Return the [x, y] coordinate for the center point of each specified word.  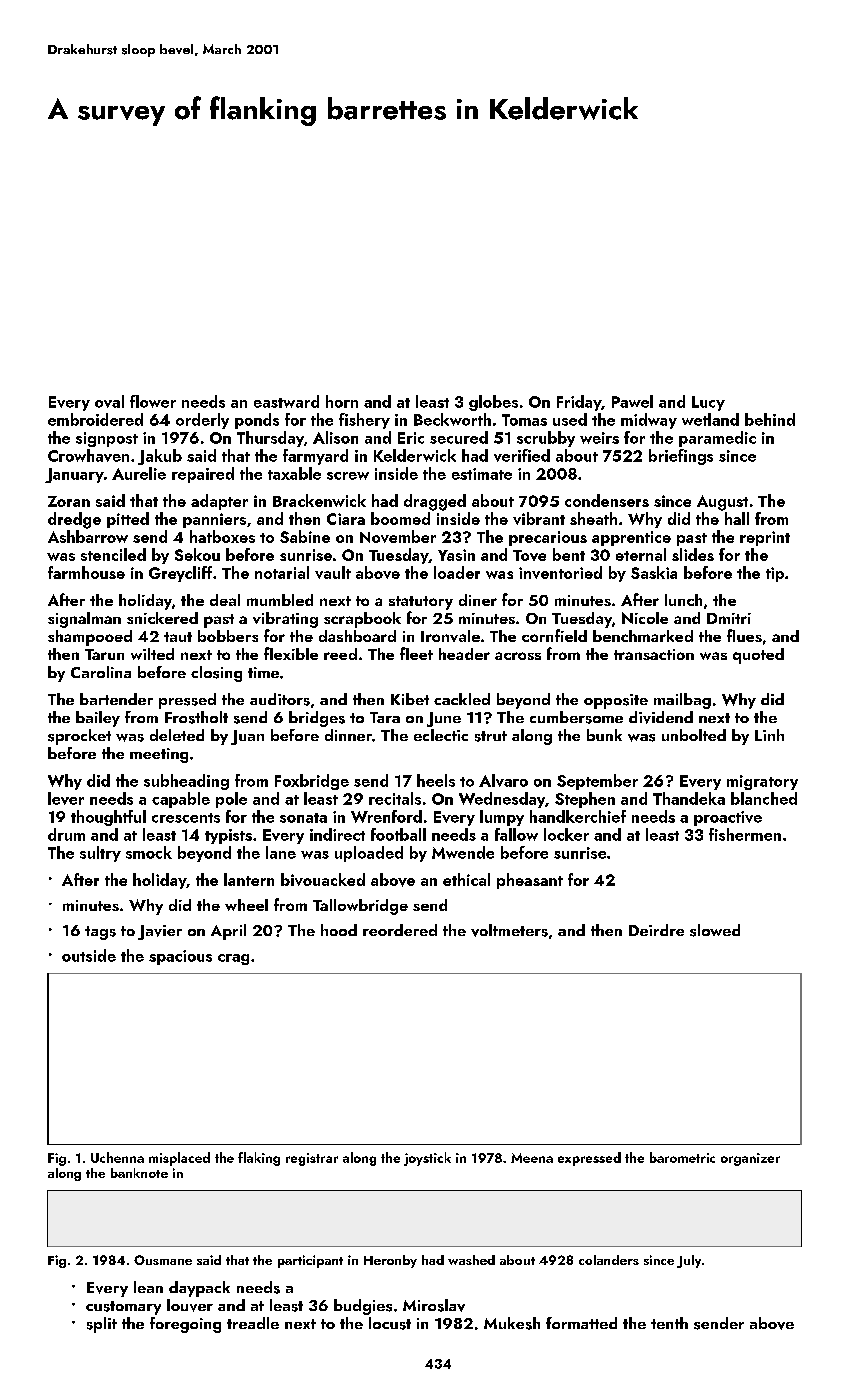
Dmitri [729, 618]
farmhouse [86, 572]
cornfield [554, 635]
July [689, 1261]
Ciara [346, 519]
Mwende [463, 852]
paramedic [717, 439]
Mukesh [512, 1323]
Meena [532, 1158]
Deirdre [656, 930]
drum [66, 834]
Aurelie [139, 473]
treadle [253, 1323]
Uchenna [117, 1157]
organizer [750, 1159]
